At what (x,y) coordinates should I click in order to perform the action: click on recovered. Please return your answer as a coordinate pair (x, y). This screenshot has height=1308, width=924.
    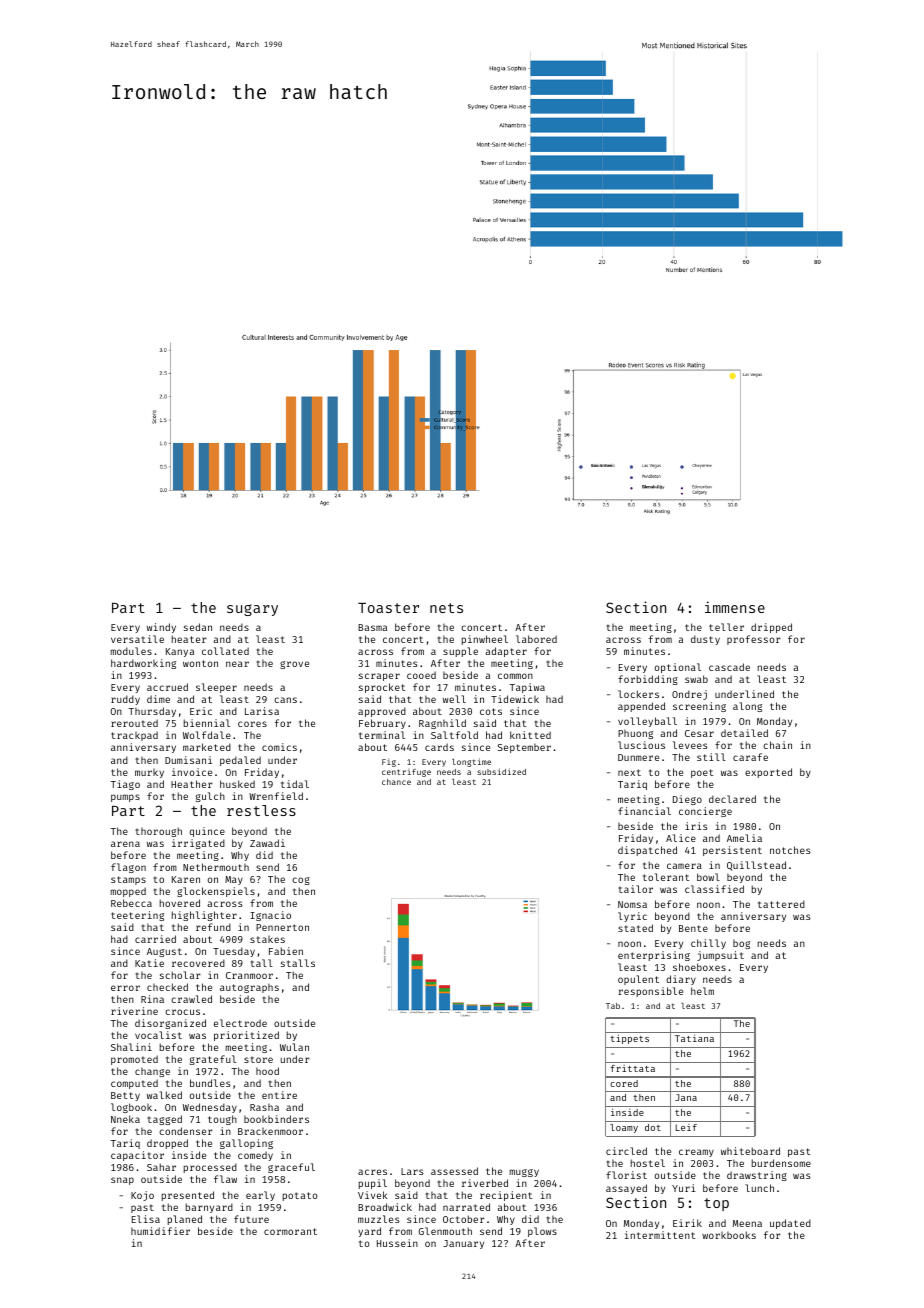
    Looking at the image, I should click on (198, 963).
